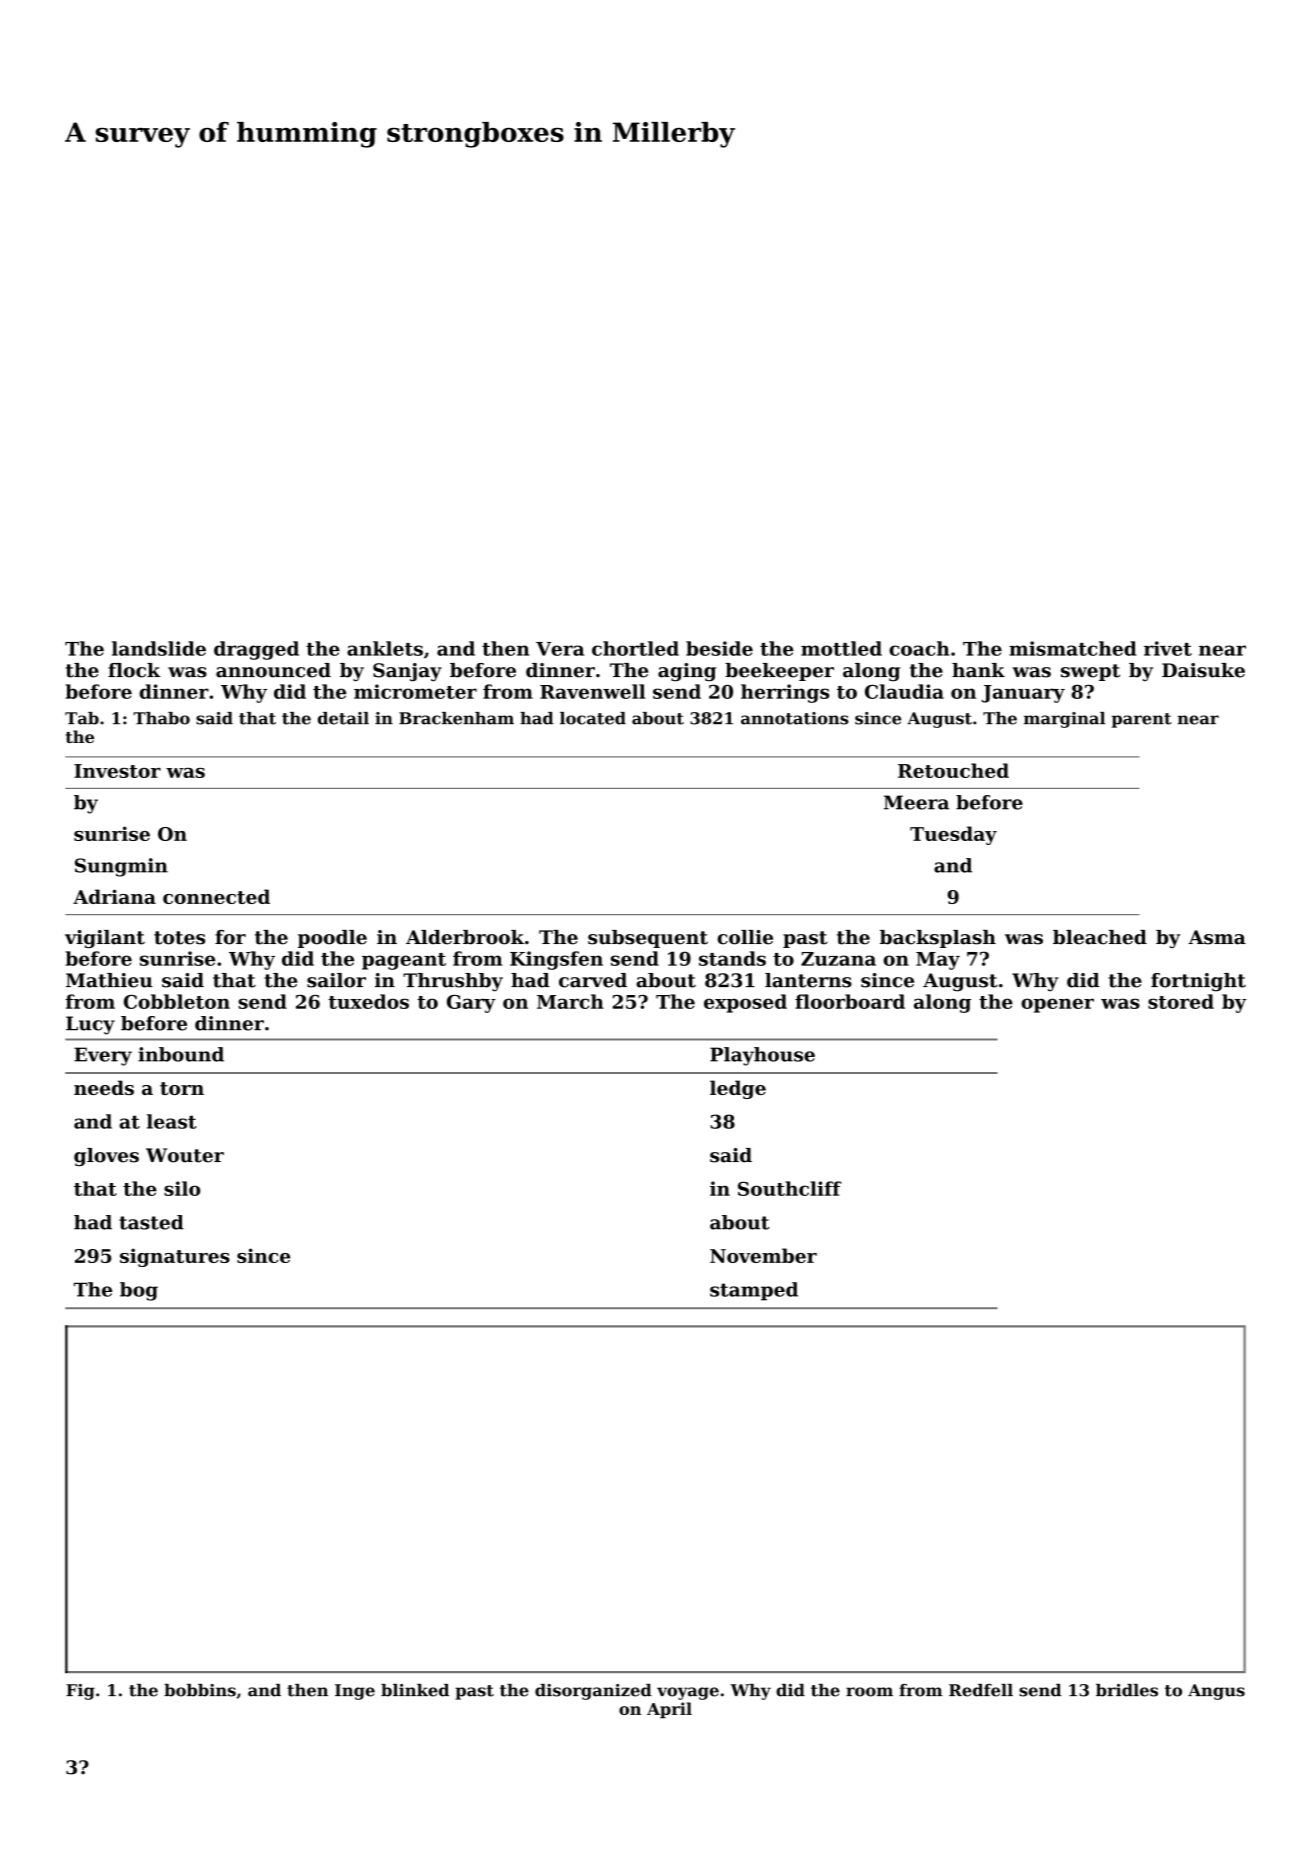 This image has width=1311, height=1855. Describe the element at coordinates (139, 1291) in the image. I see `bog` at that location.
